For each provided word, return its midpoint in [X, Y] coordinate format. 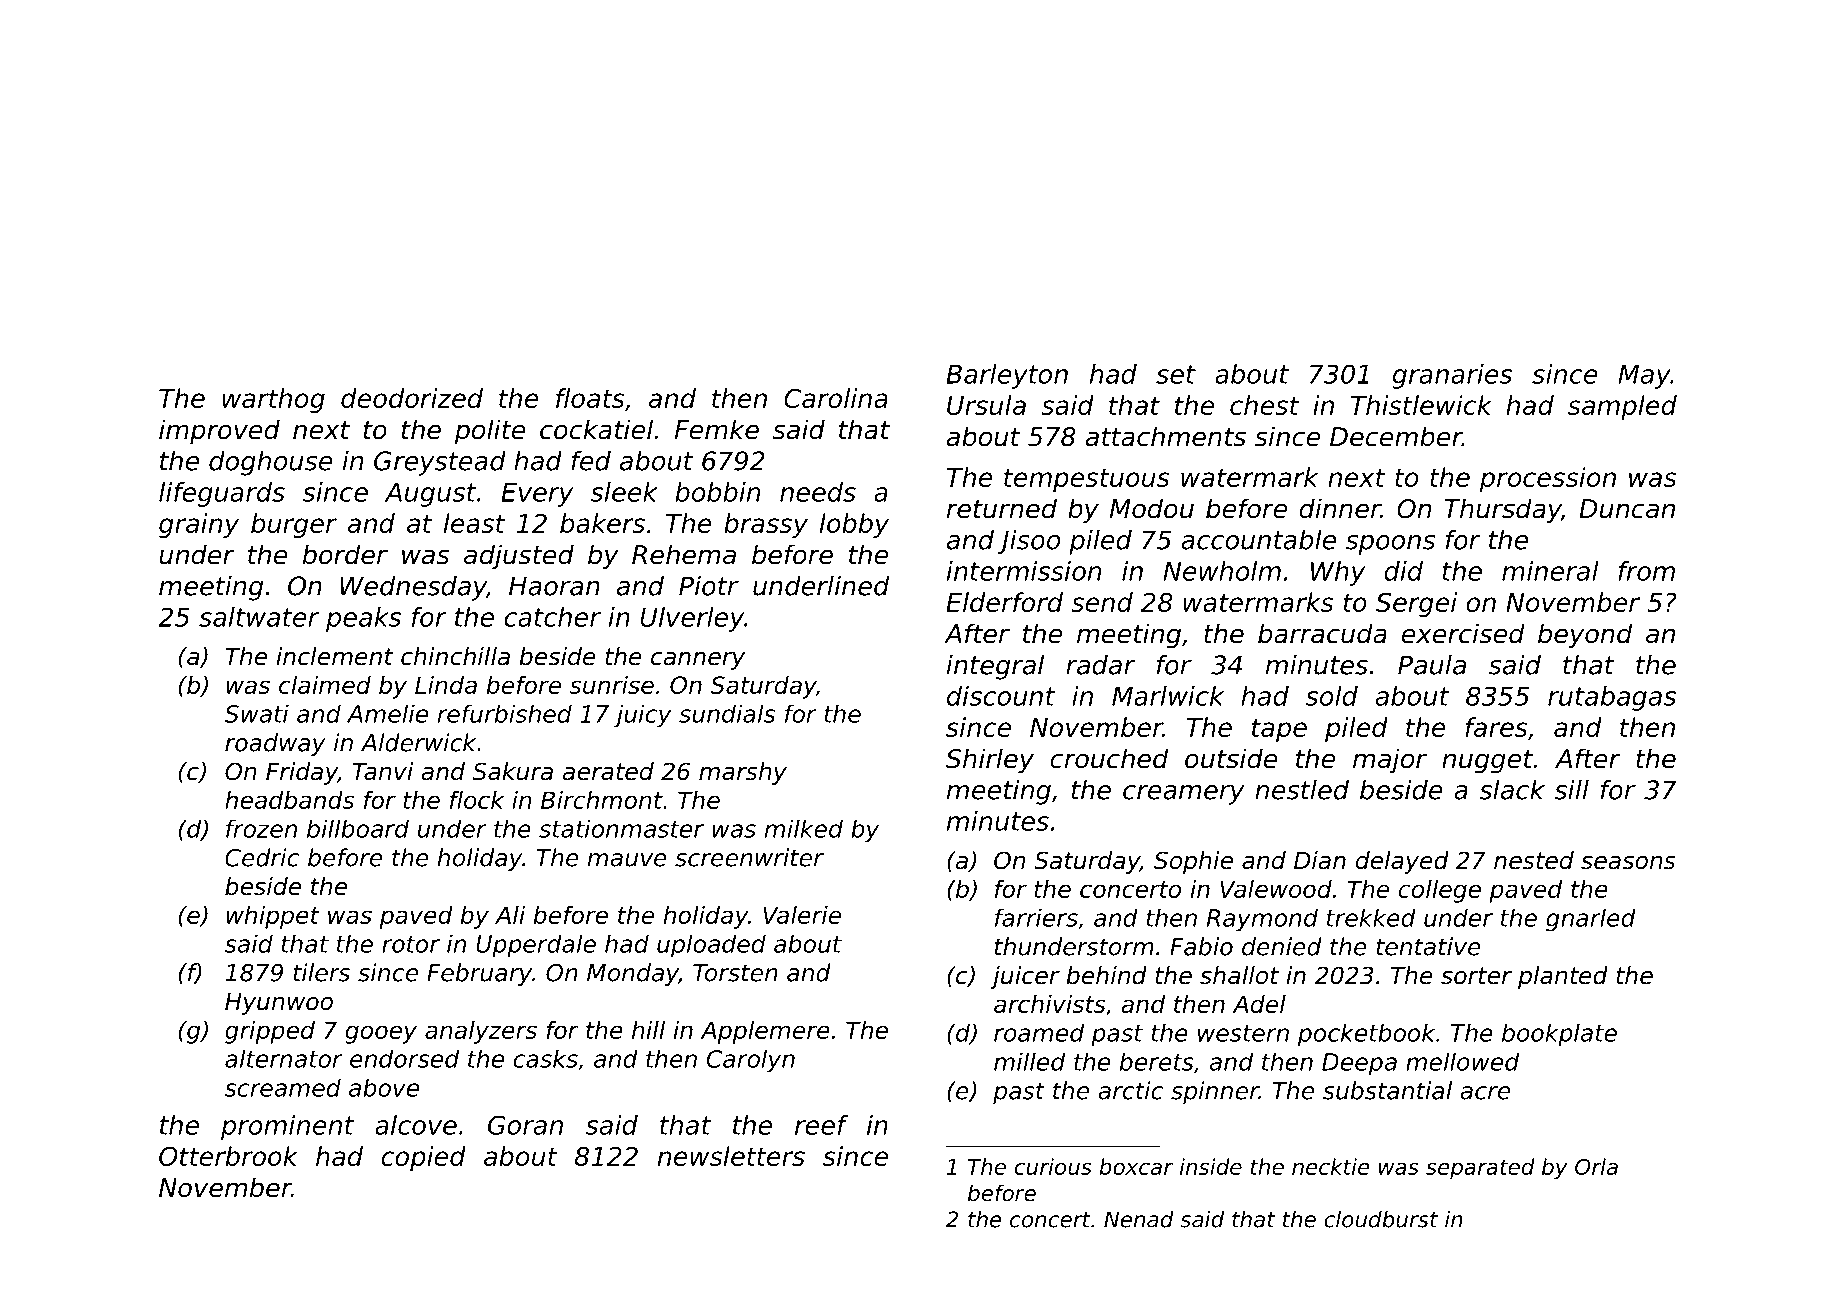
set [1176, 374]
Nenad [1139, 1219]
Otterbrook [228, 1156]
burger [294, 525]
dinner [1340, 508]
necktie [1331, 1166]
